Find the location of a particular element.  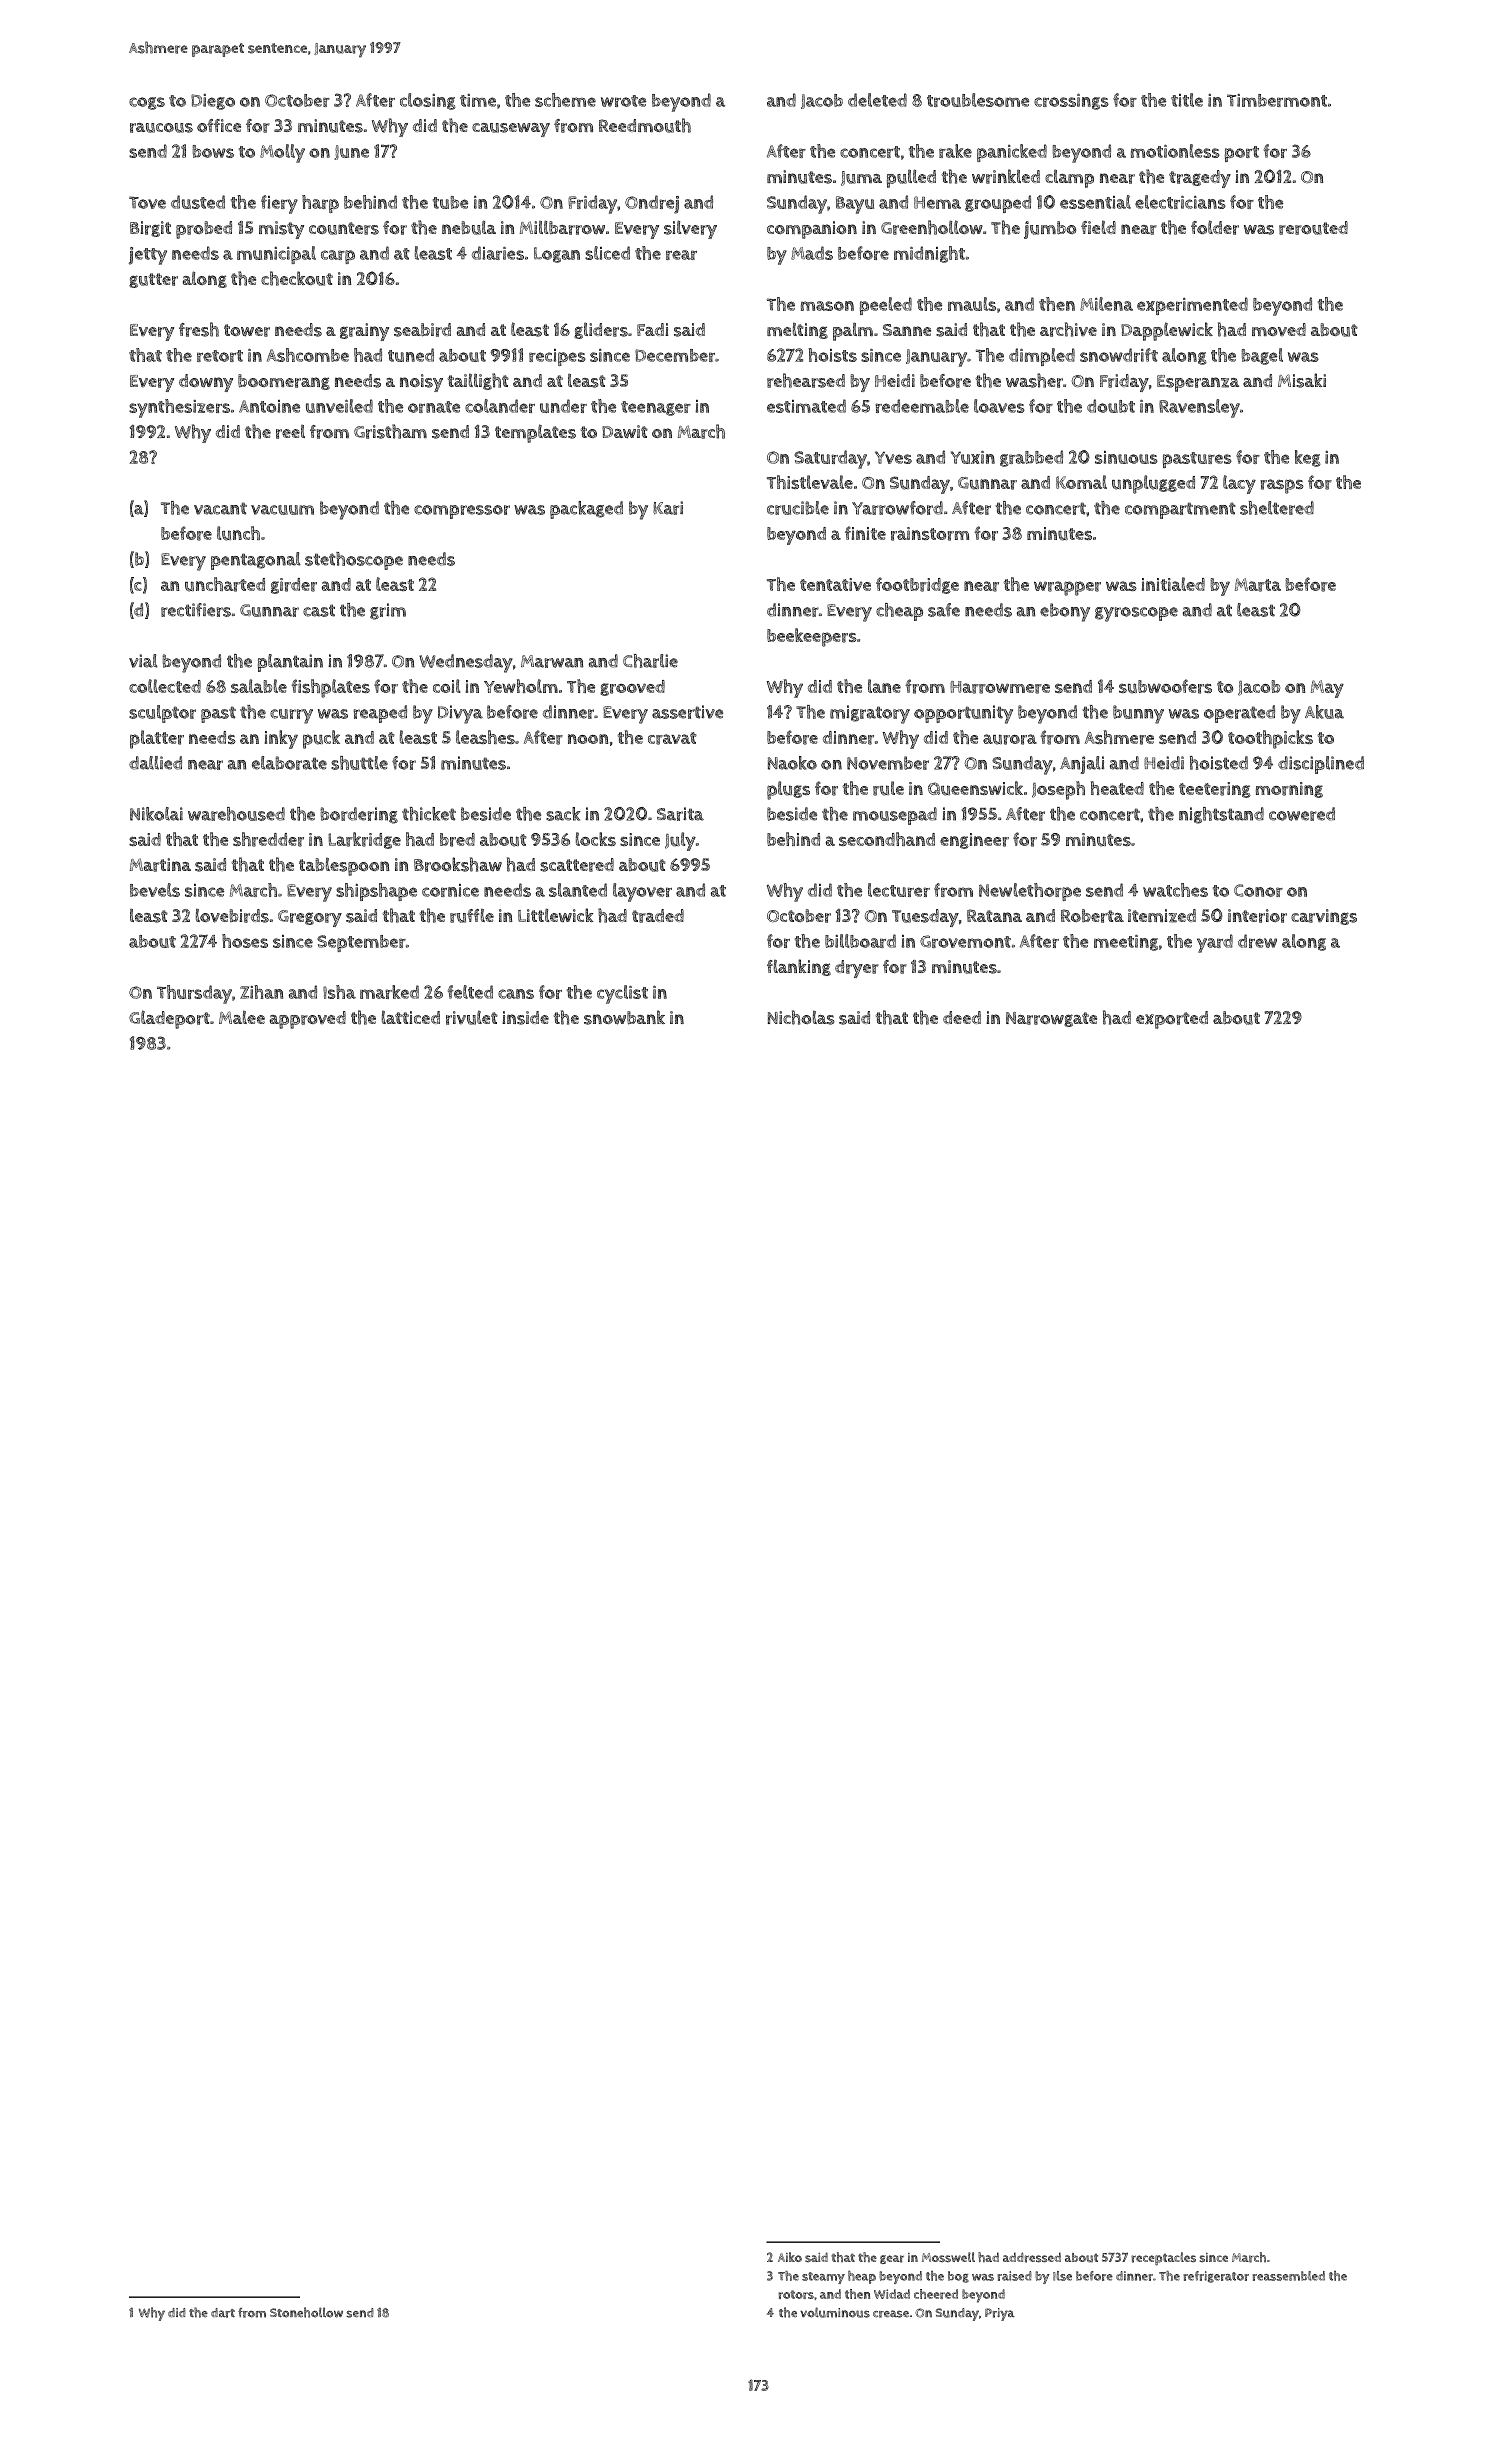

Mosswell is located at coordinates (948, 2257).
